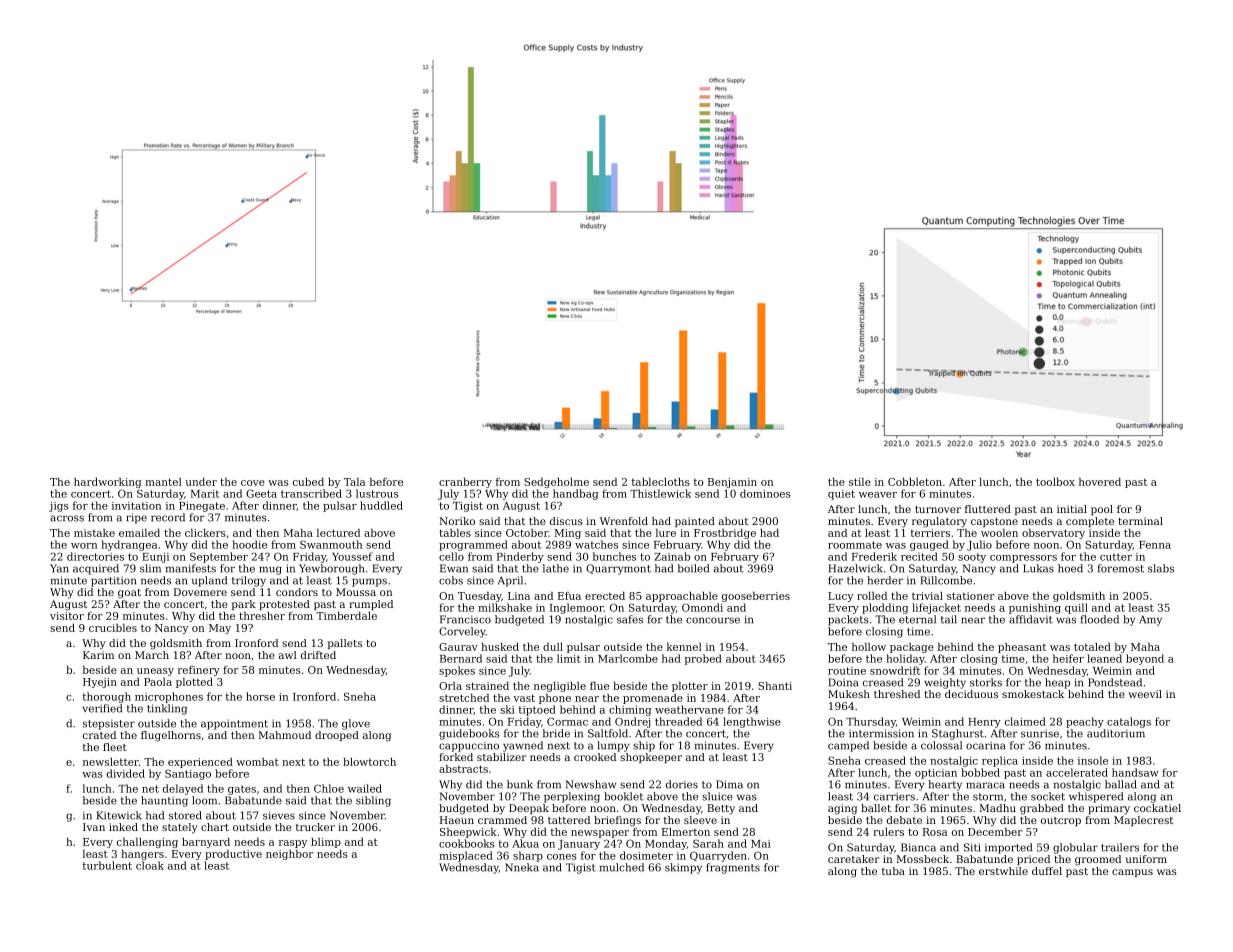 This page has width=1233, height=952. I want to click on skimpy, so click(683, 868).
